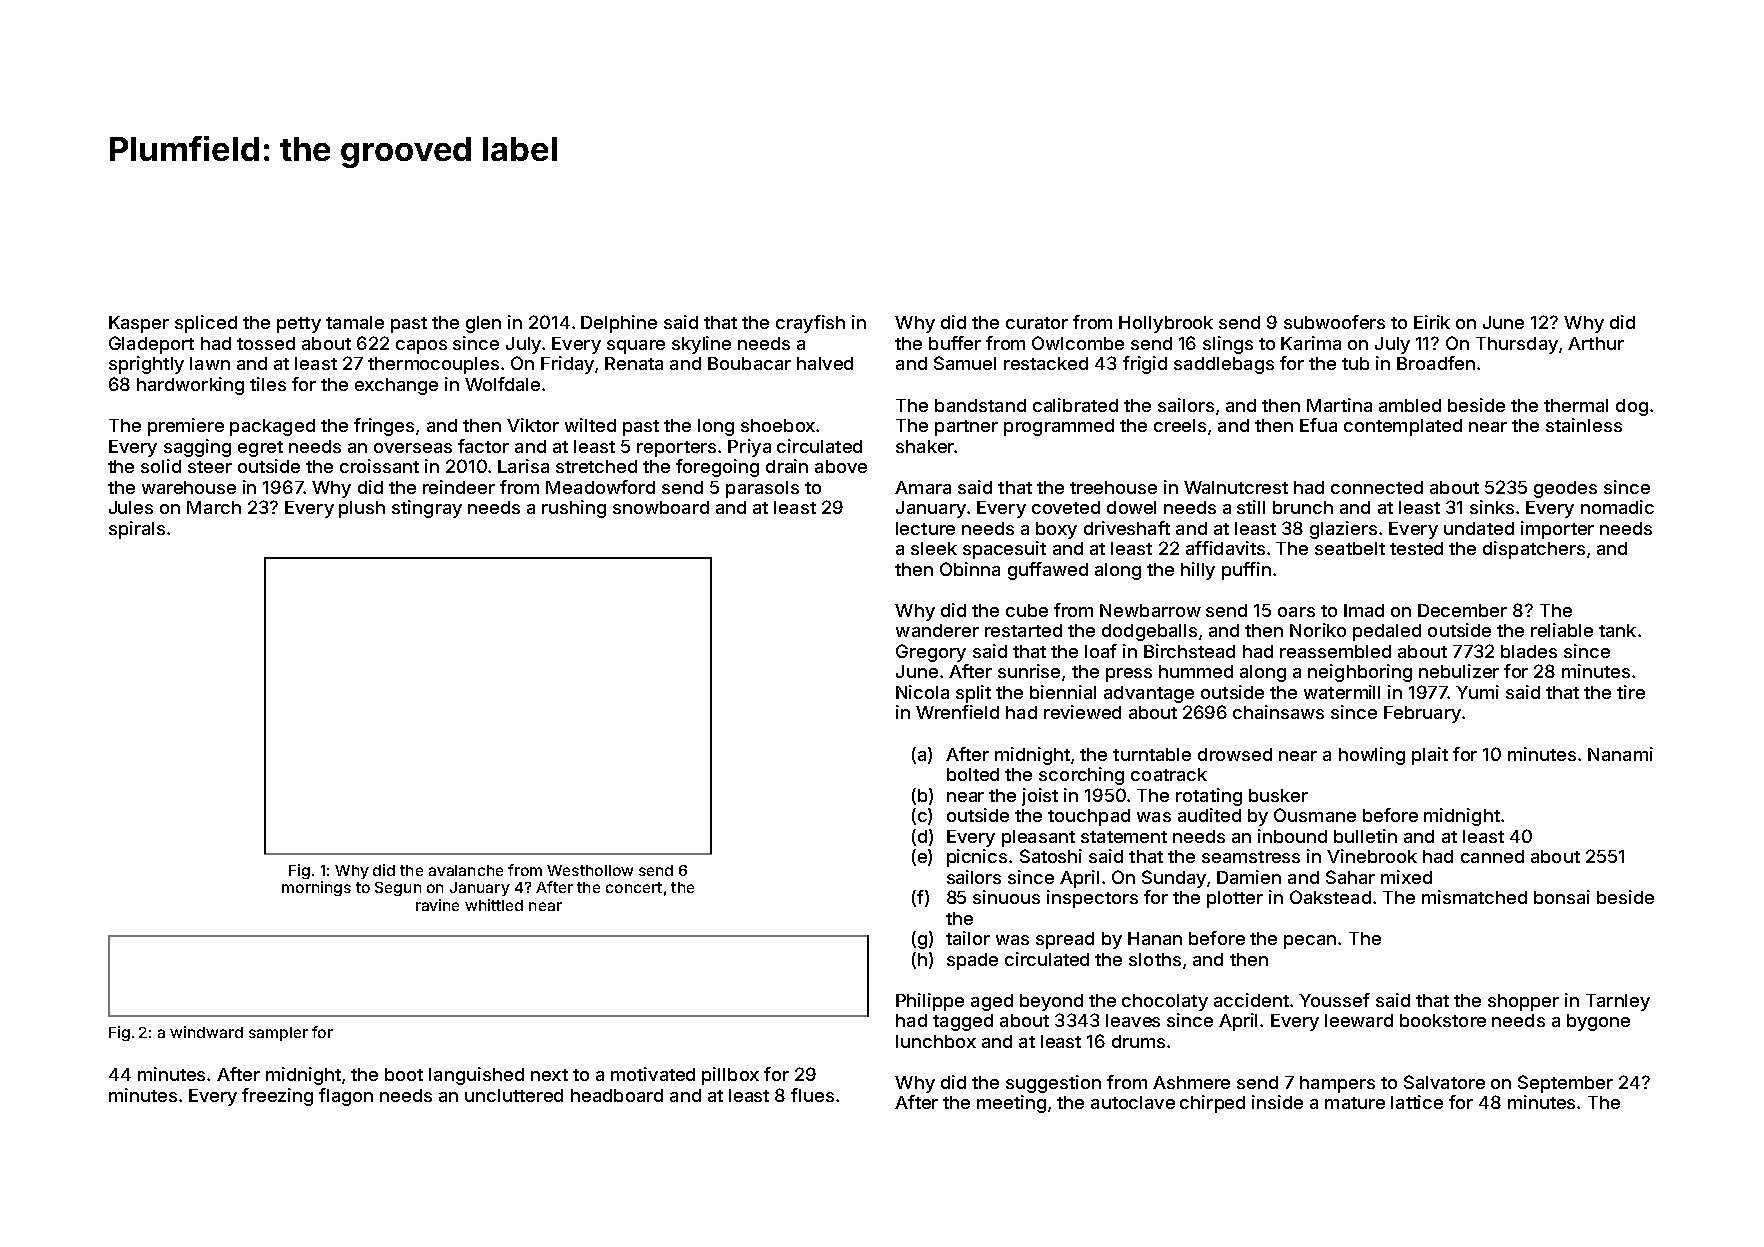 Image resolution: width=1764 pixels, height=1247 pixels. I want to click on whittled, so click(494, 905).
